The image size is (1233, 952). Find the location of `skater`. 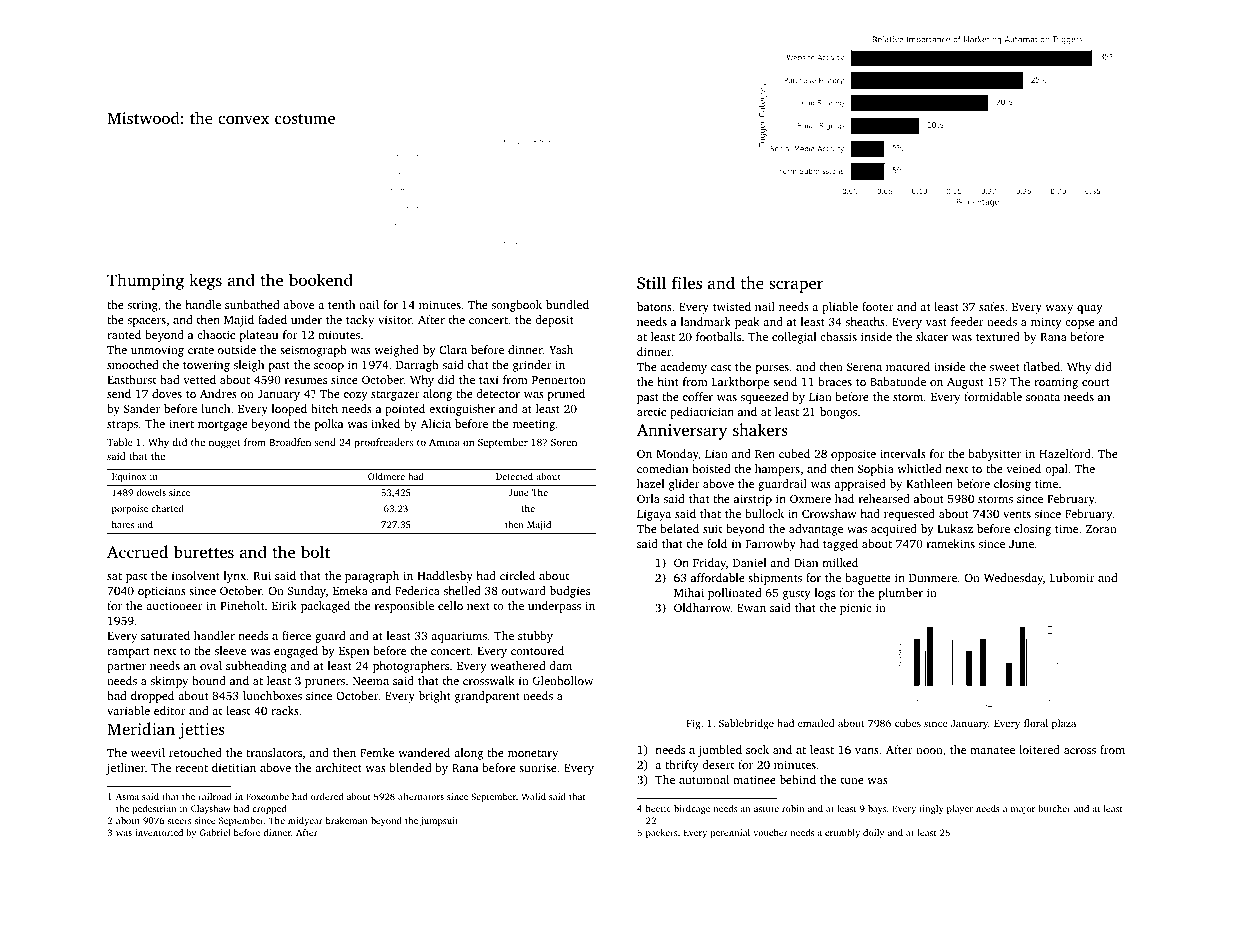

skater is located at coordinates (932, 336).
